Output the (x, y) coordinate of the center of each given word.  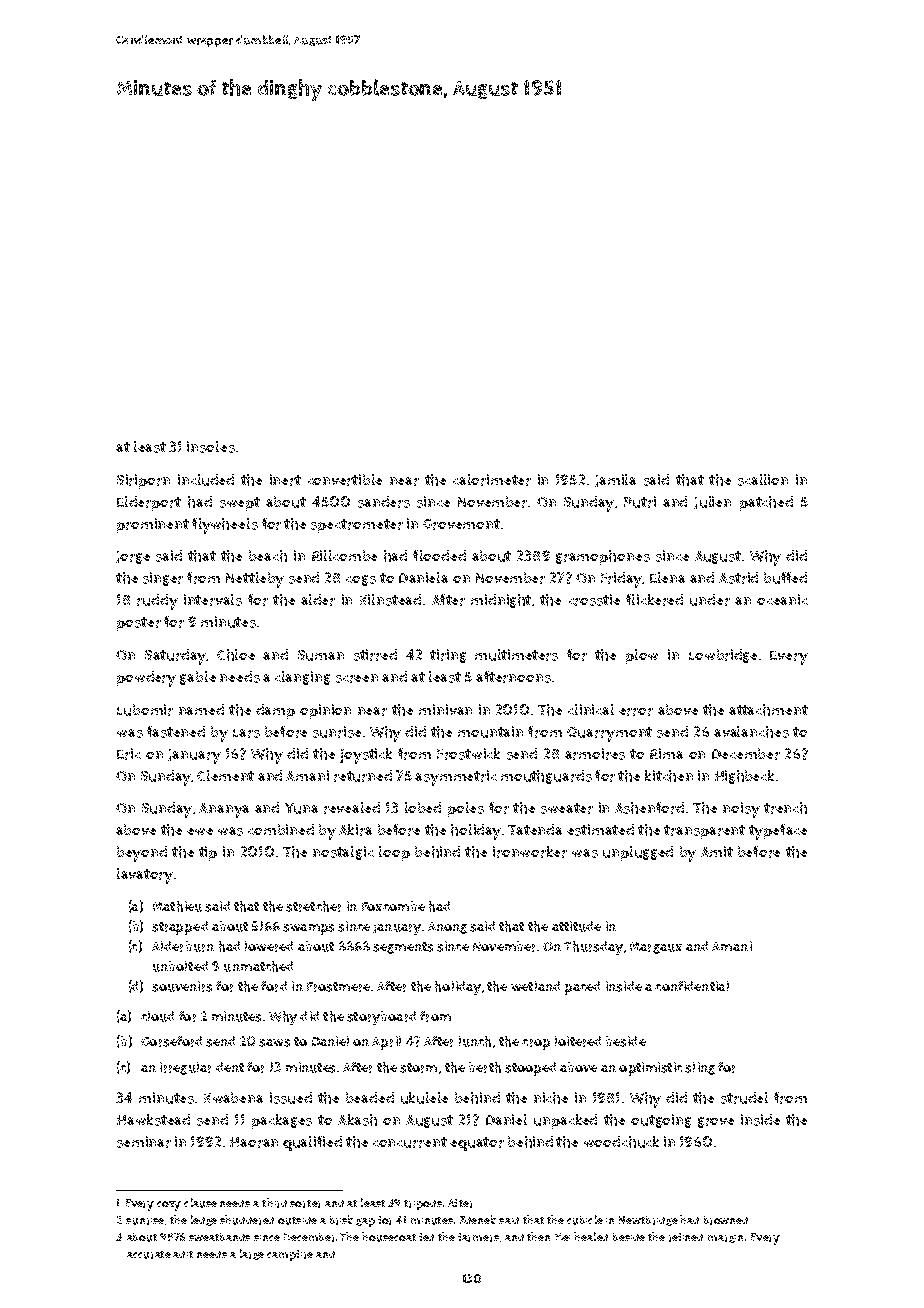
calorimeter (492, 480)
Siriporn (143, 481)
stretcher (313, 906)
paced (582, 988)
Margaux (656, 948)
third (274, 1203)
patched (766, 503)
